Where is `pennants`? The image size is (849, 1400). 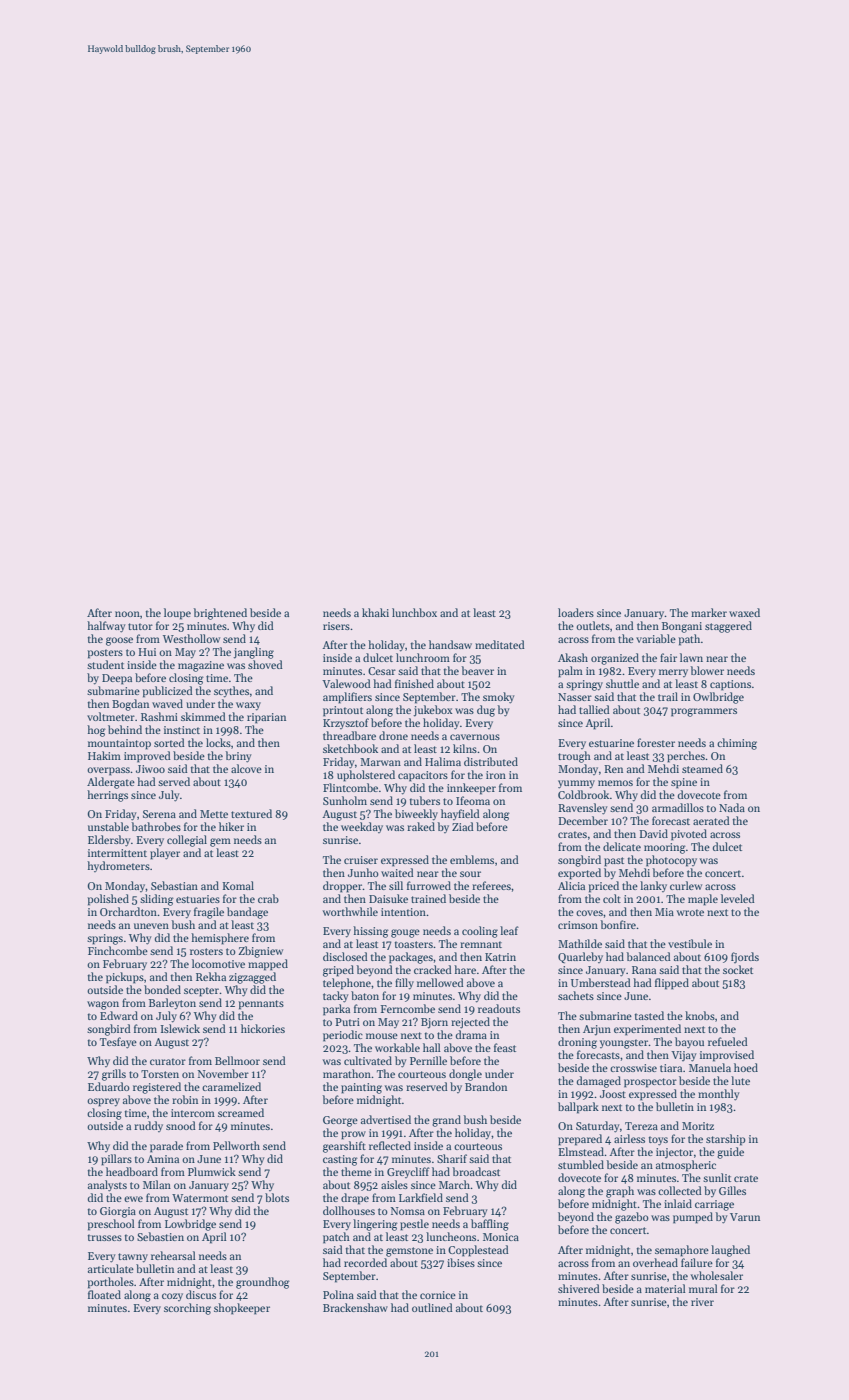 pennants is located at coordinates (261, 1005).
